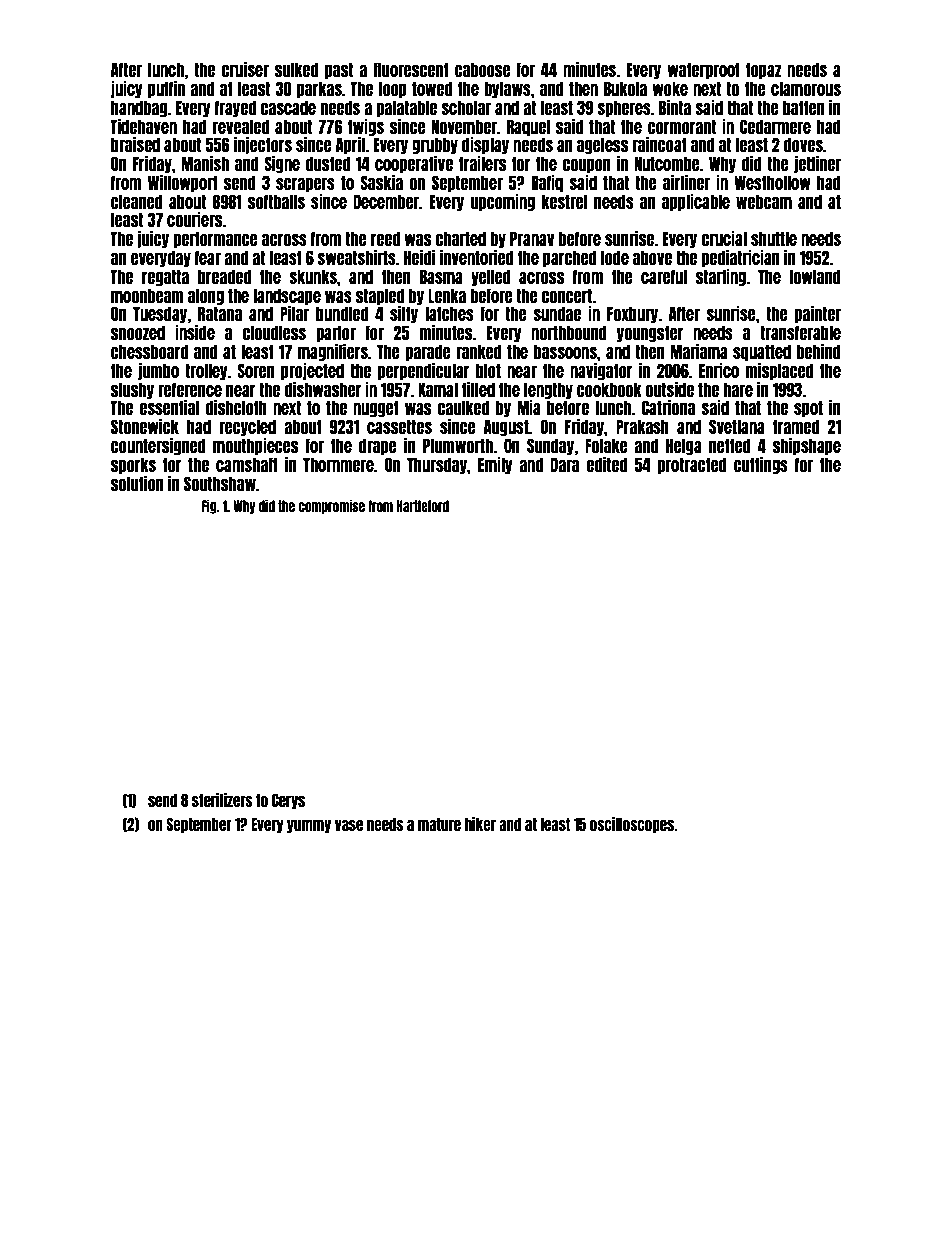 This screenshot has width=952, height=1233. Describe the element at coordinates (682, 126) in the screenshot. I see `cormorant` at that location.
